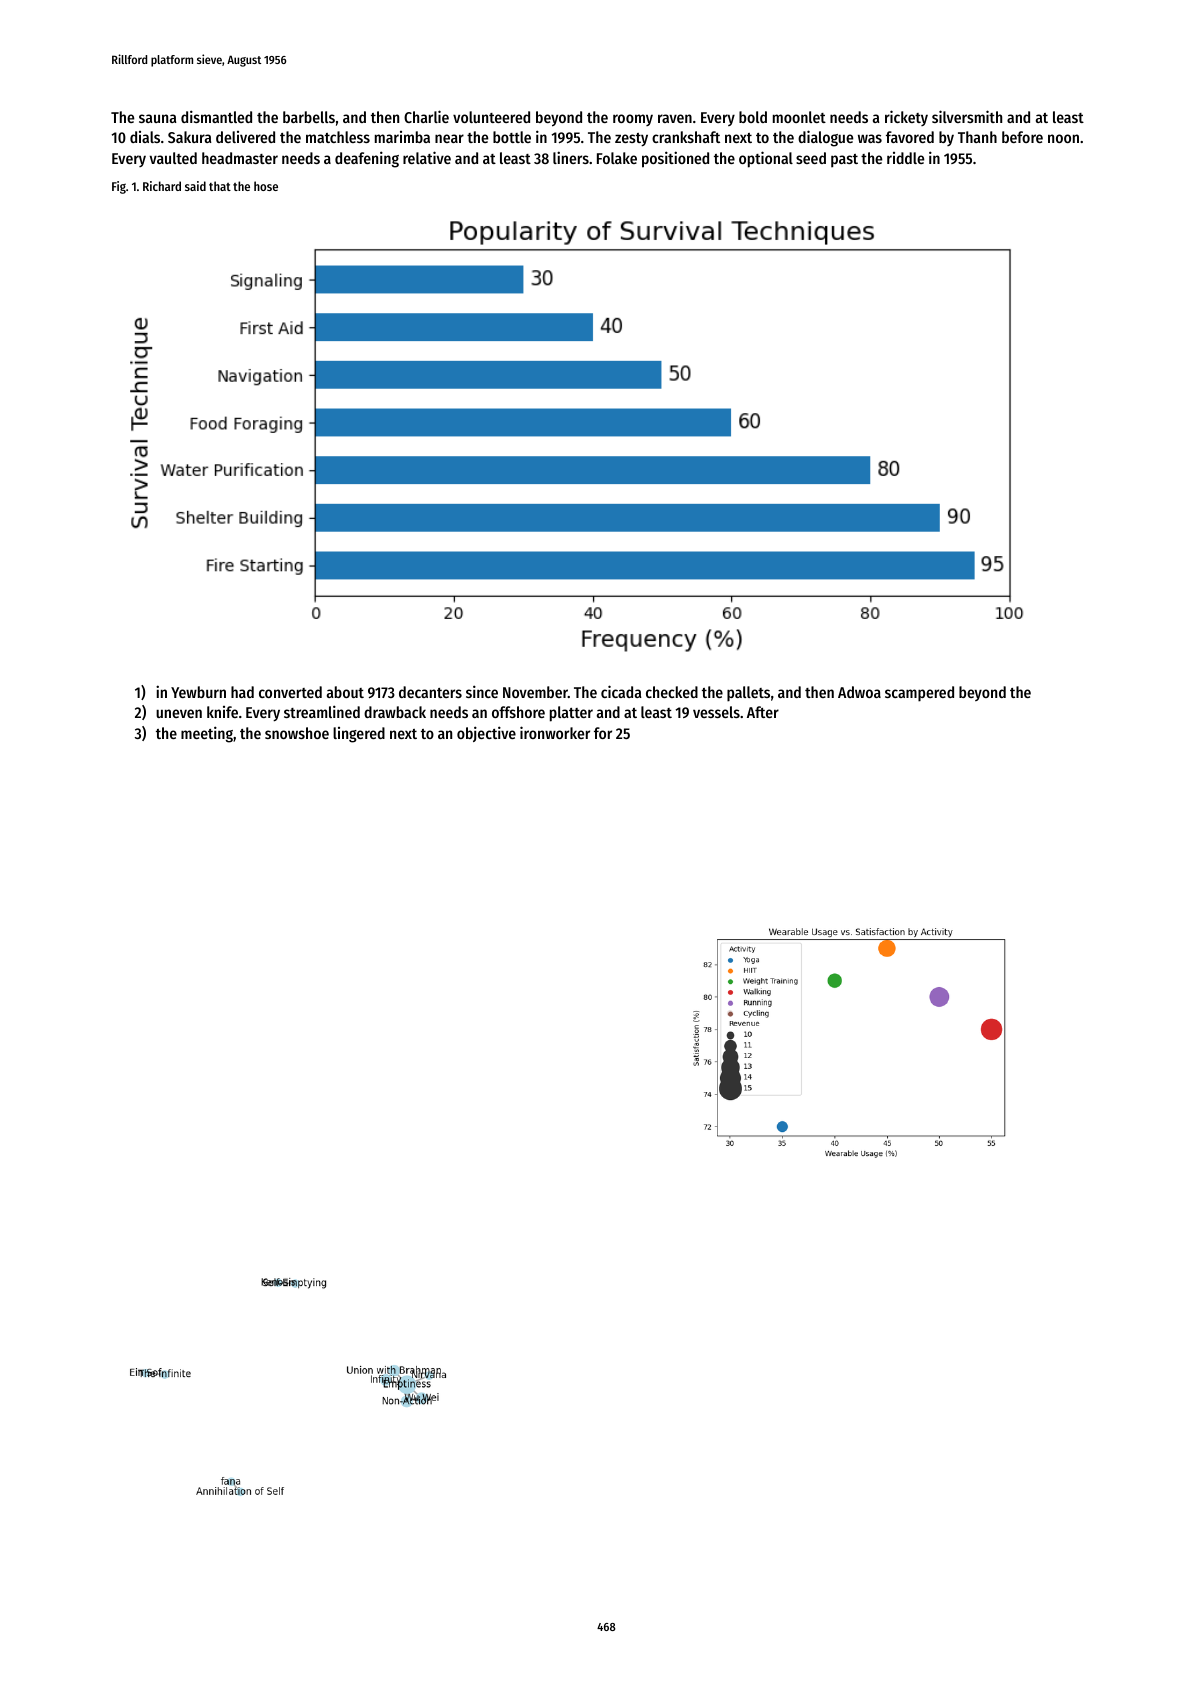 The height and width of the document is (1690, 1195). Describe the element at coordinates (555, 732) in the document. I see `ironworker` at that location.
